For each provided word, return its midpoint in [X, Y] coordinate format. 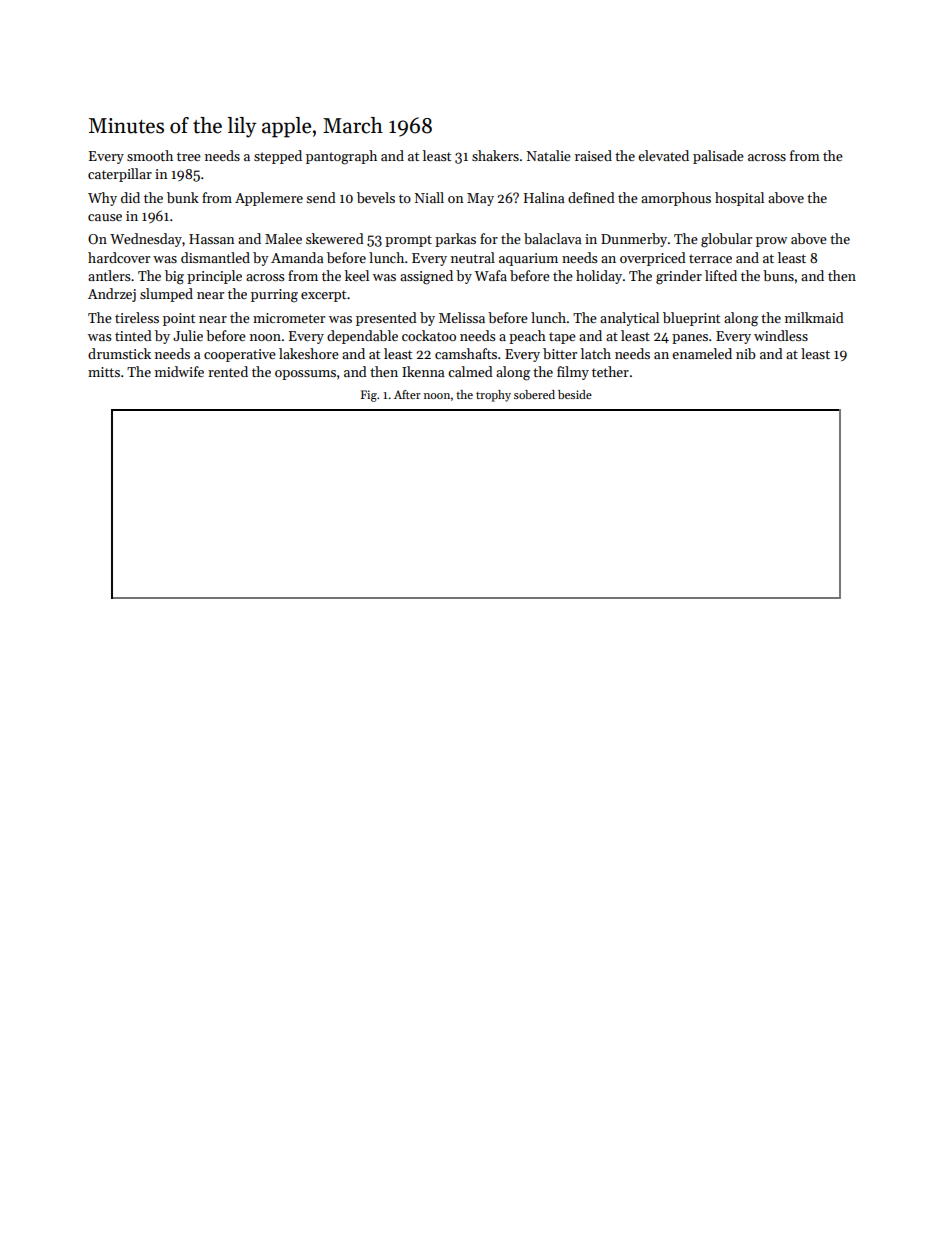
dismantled [215, 257]
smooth [150, 155]
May [480, 199]
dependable [362, 337]
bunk [183, 197]
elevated [663, 155]
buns [778, 275]
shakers [495, 155]
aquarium [528, 259]
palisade [718, 157]
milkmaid [814, 317]
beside [575, 394]
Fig [369, 396]
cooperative [240, 355]
